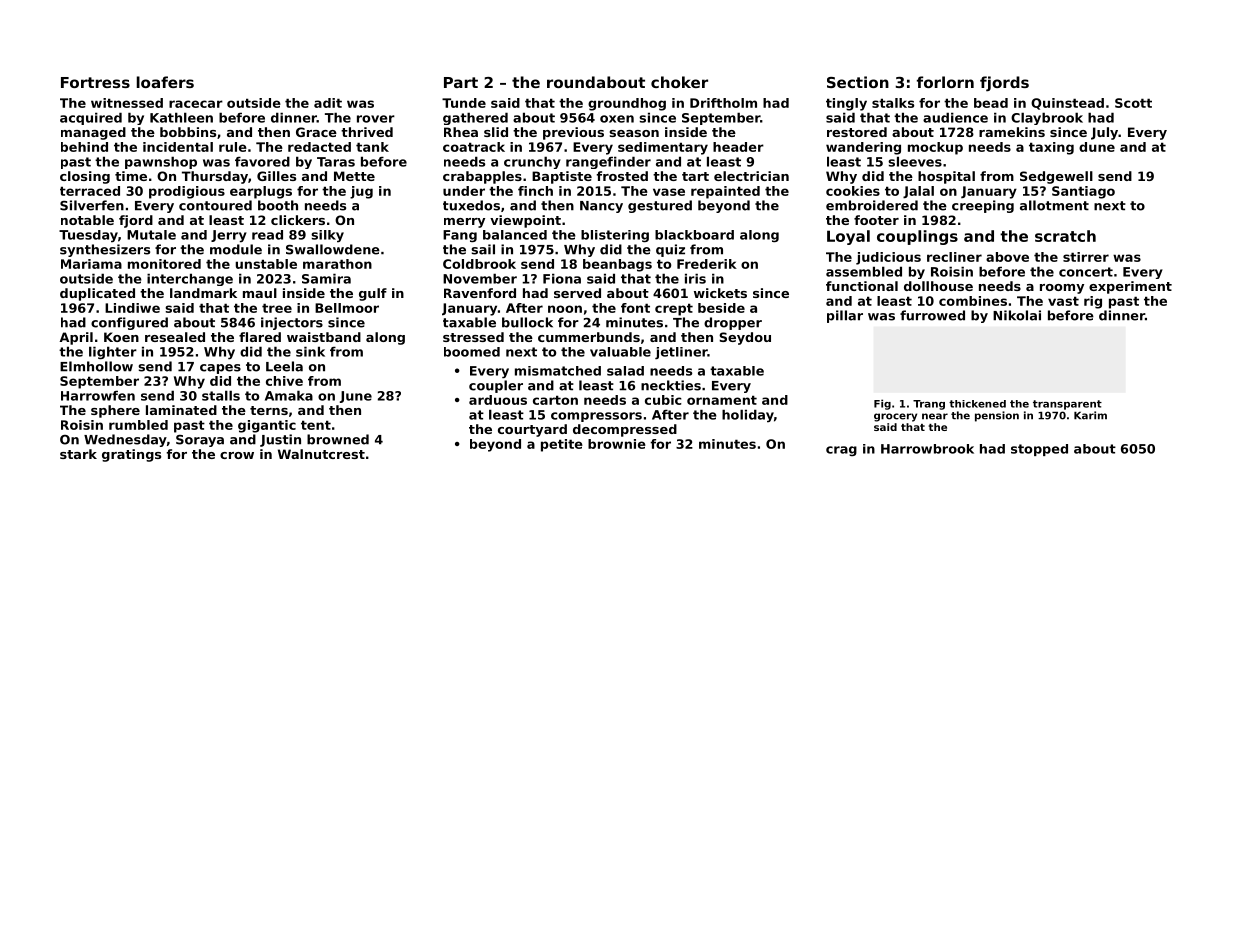 The width and height of the screenshot is (1233, 952). Describe the element at coordinates (461, 82) in the screenshot. I see `Part` at that location.
